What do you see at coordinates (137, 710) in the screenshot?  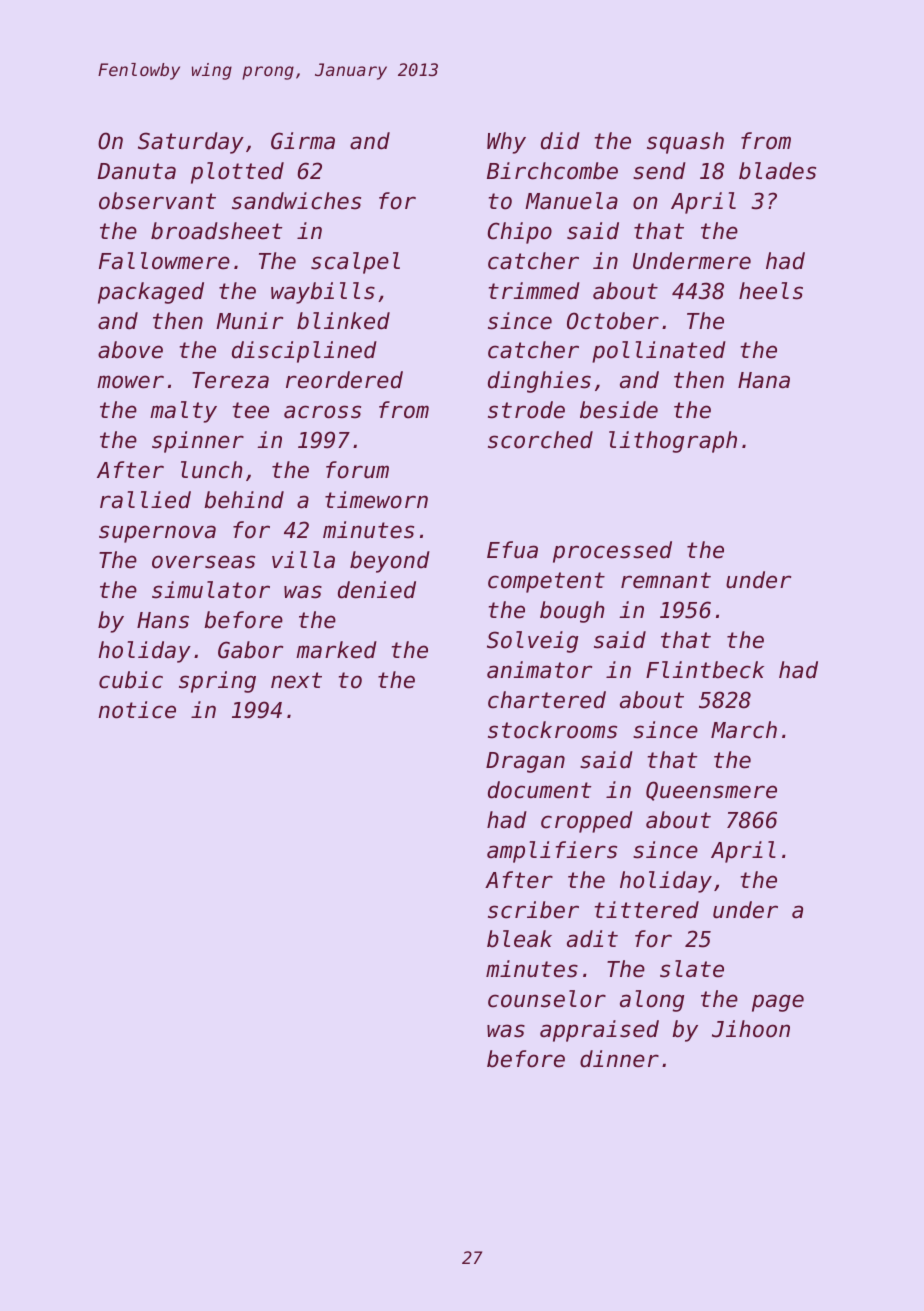 I see `notice` at bounding box center [137, 710].
